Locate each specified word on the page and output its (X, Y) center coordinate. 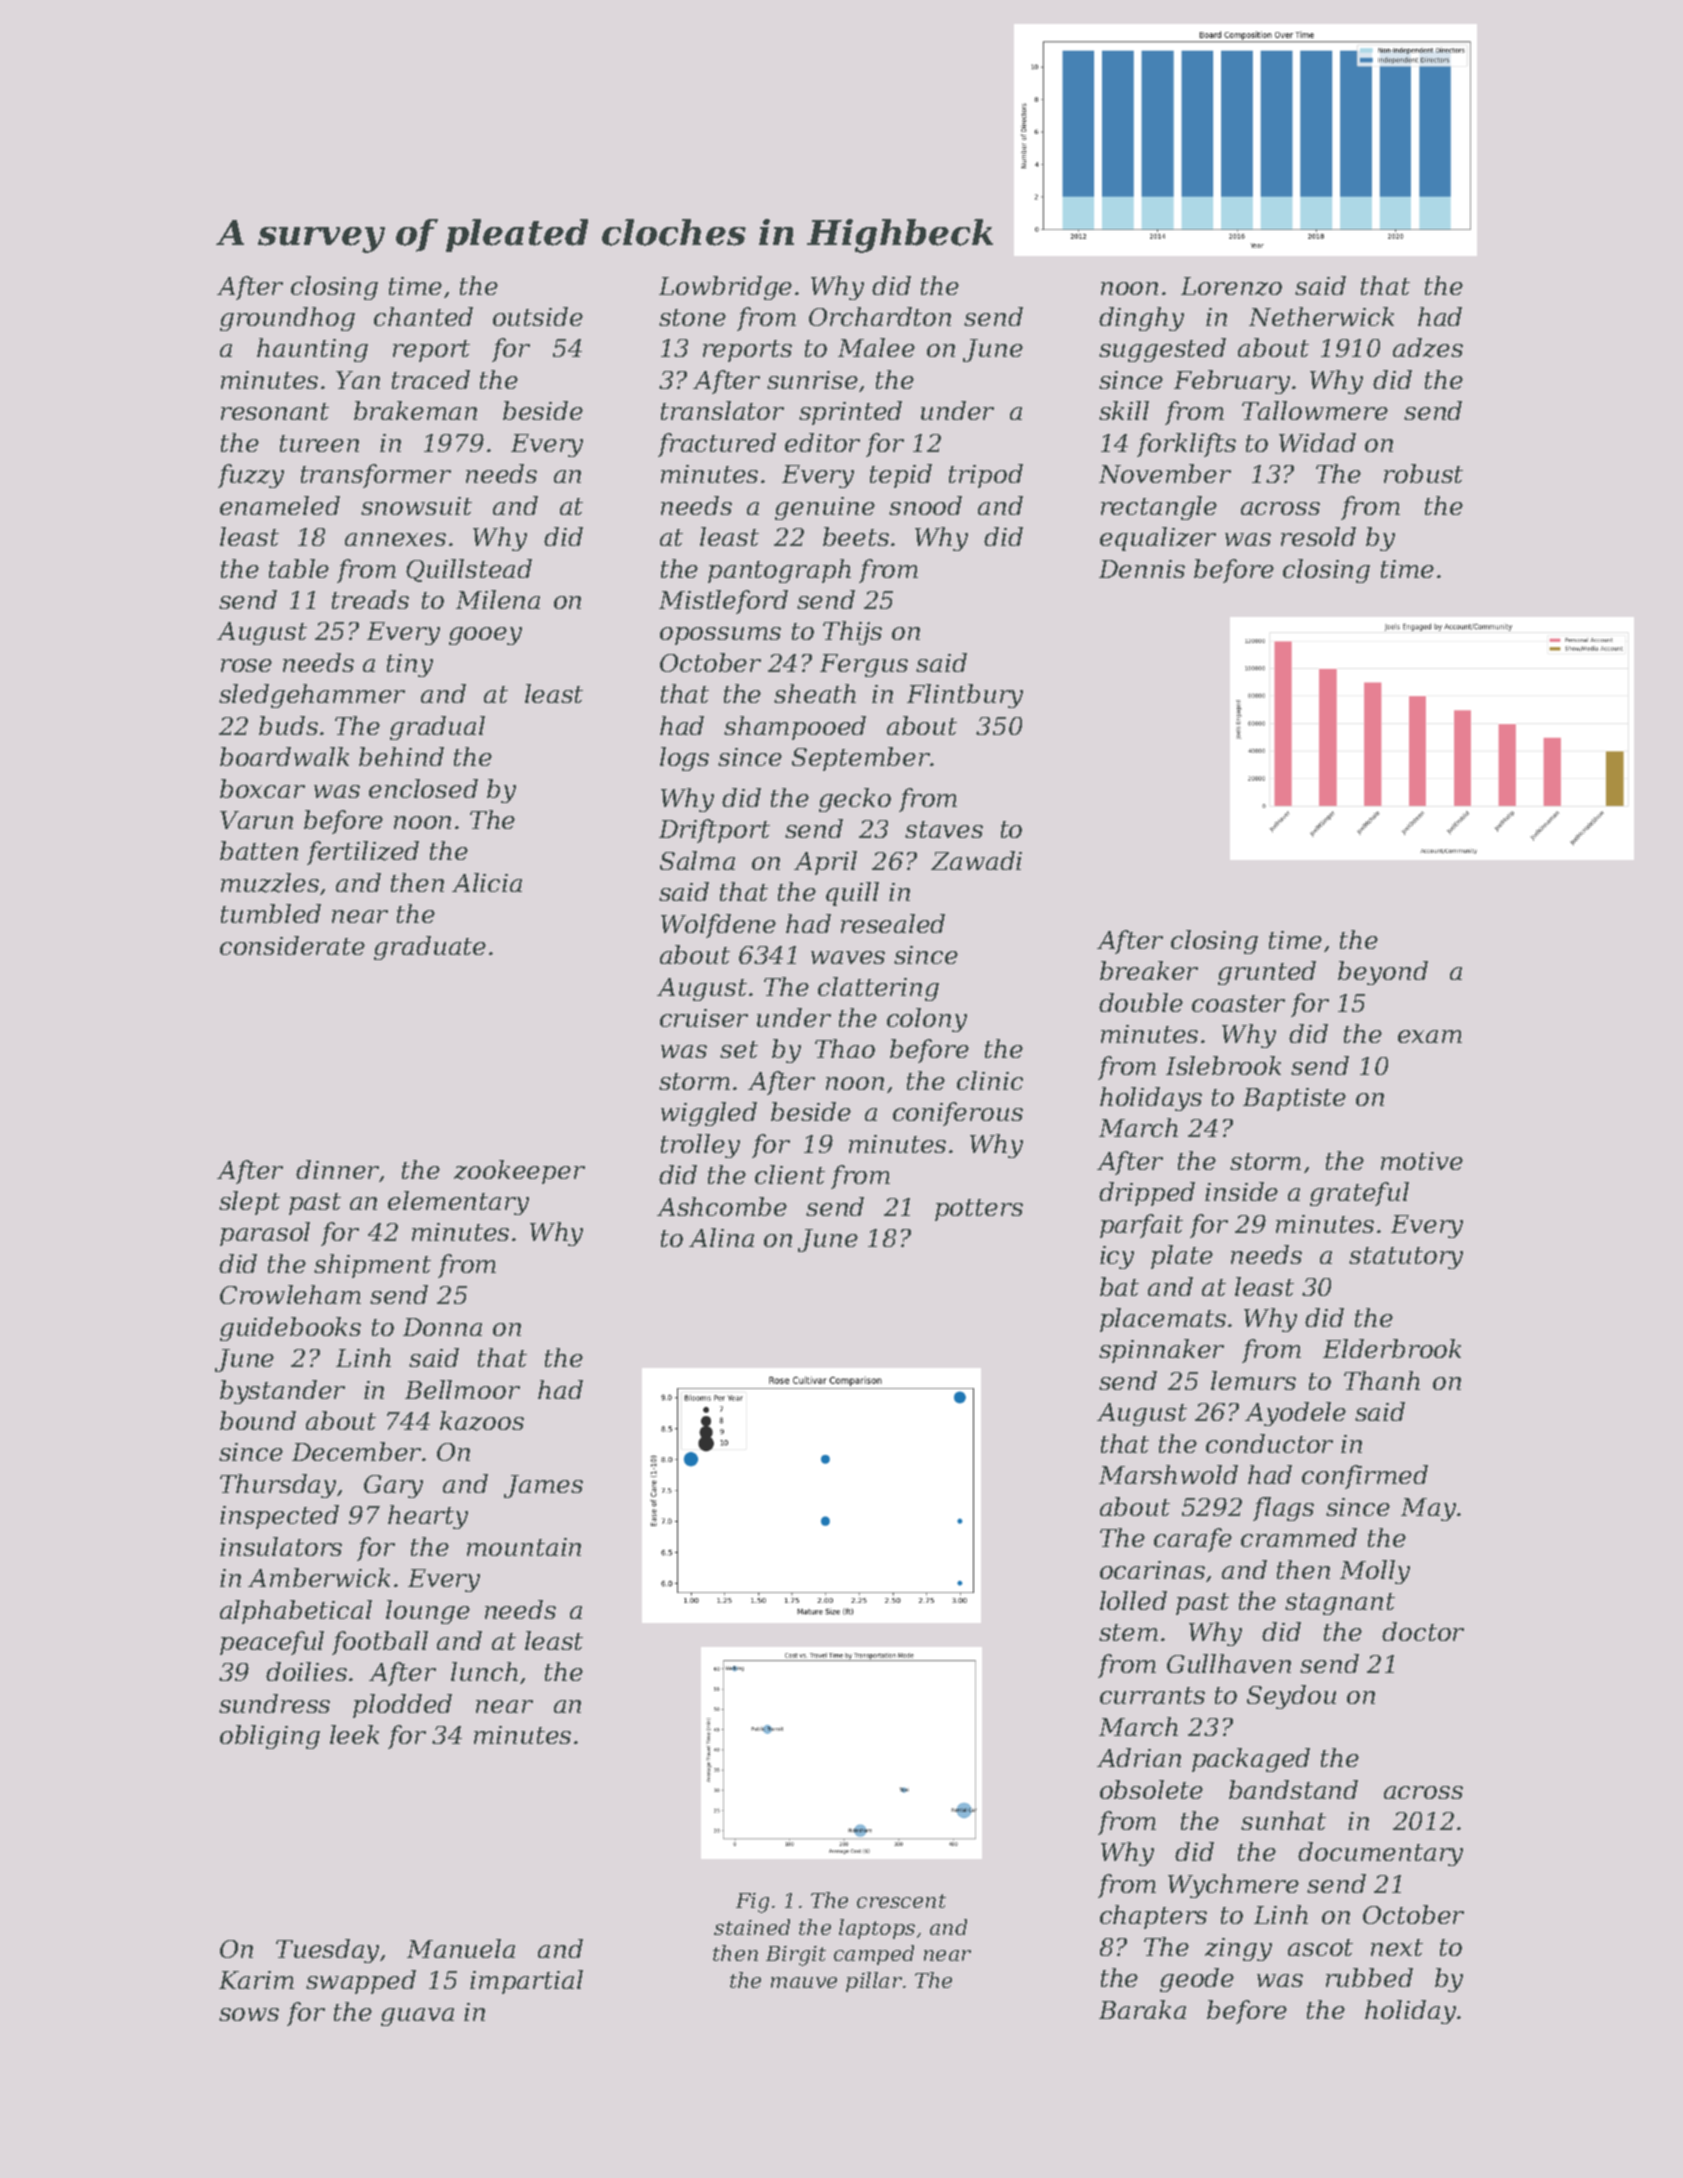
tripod (986, 476)
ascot (1320, 1947)
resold (1318, 536)
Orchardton (880, 316)
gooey (485, 636)
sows (249, 2014)
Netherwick (1321, 316)
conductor (1269, 1443)
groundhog (287, 319)
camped (874, 1955)
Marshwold (1168, 1474)
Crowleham (290, 1294)
